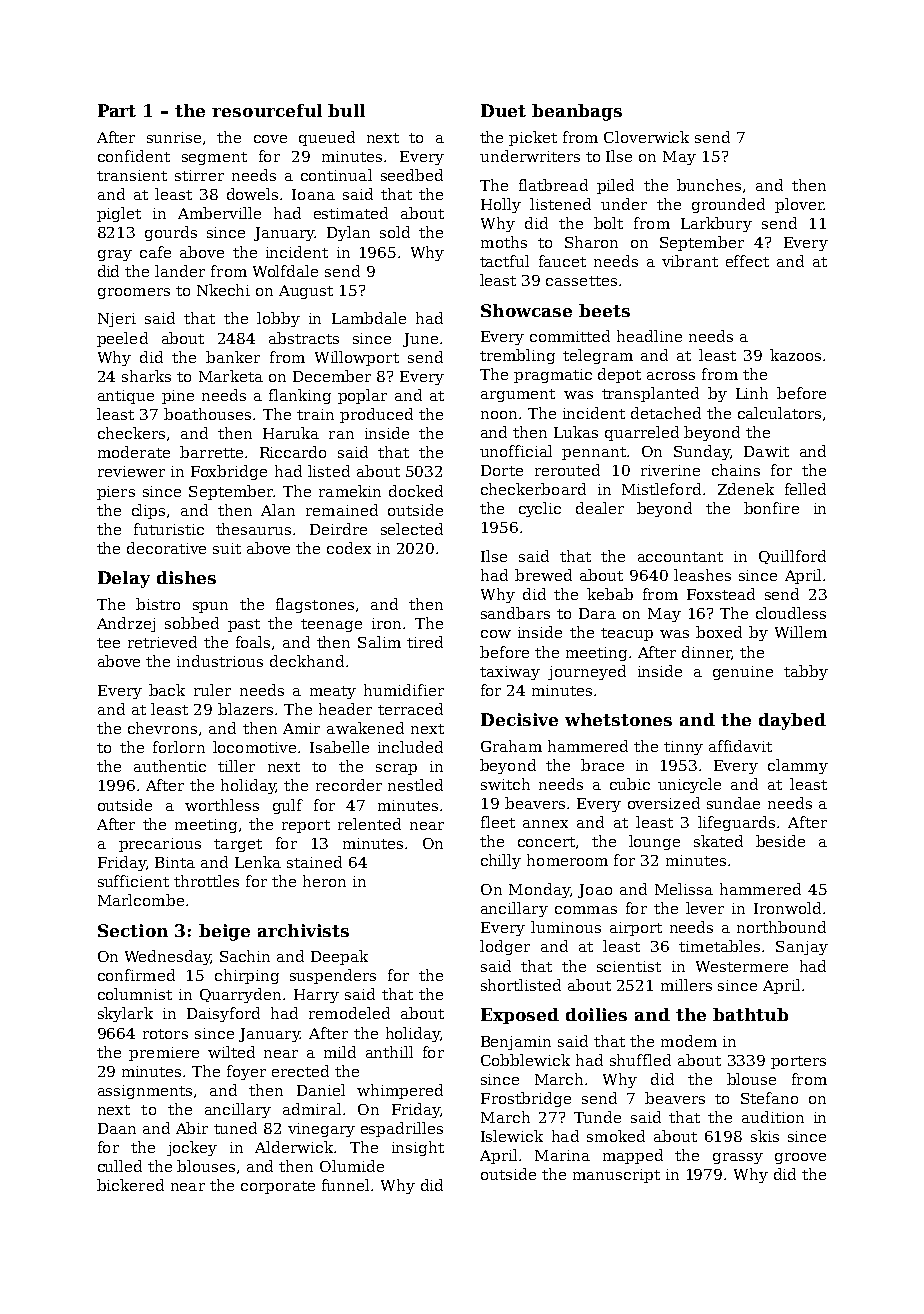 Image resolution: width=924 pixels, height=1314 pixels. What do you see at coordinates (750, 1014) in the image?
I see `bathtub` at bounding box center [750, 1014].
